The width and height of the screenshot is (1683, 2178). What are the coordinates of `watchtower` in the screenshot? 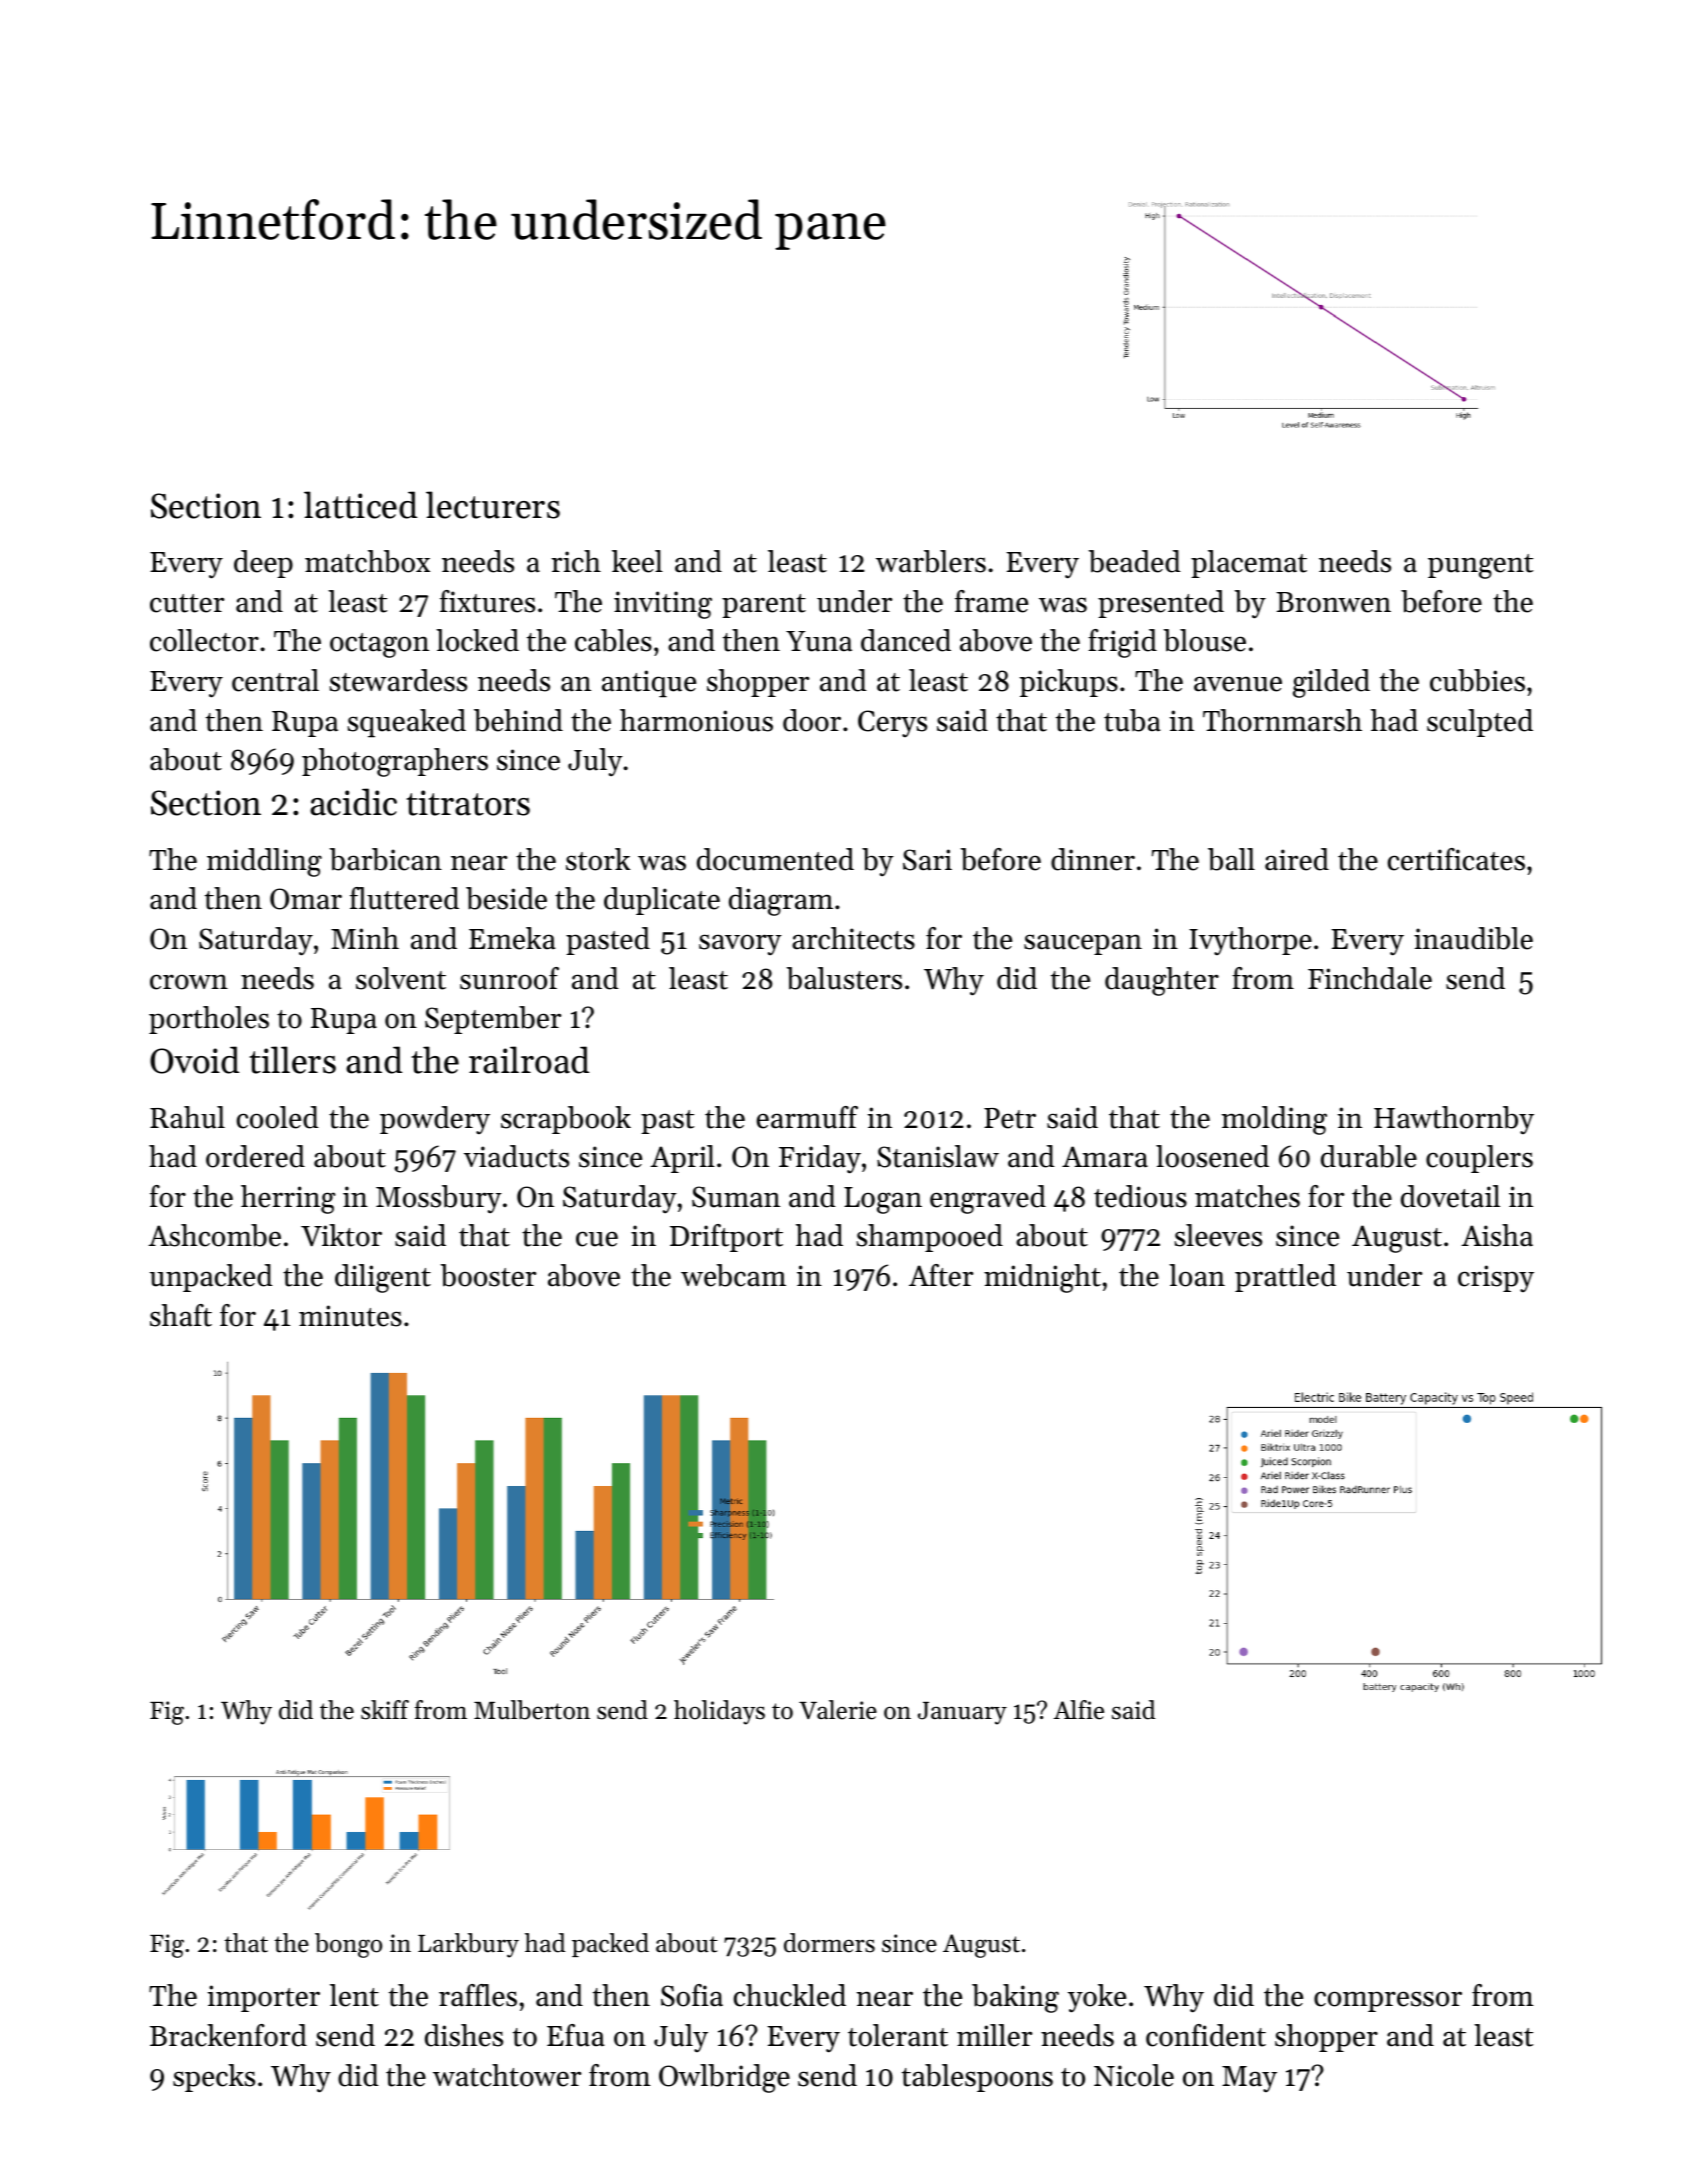 It's located at (507, 2075).
